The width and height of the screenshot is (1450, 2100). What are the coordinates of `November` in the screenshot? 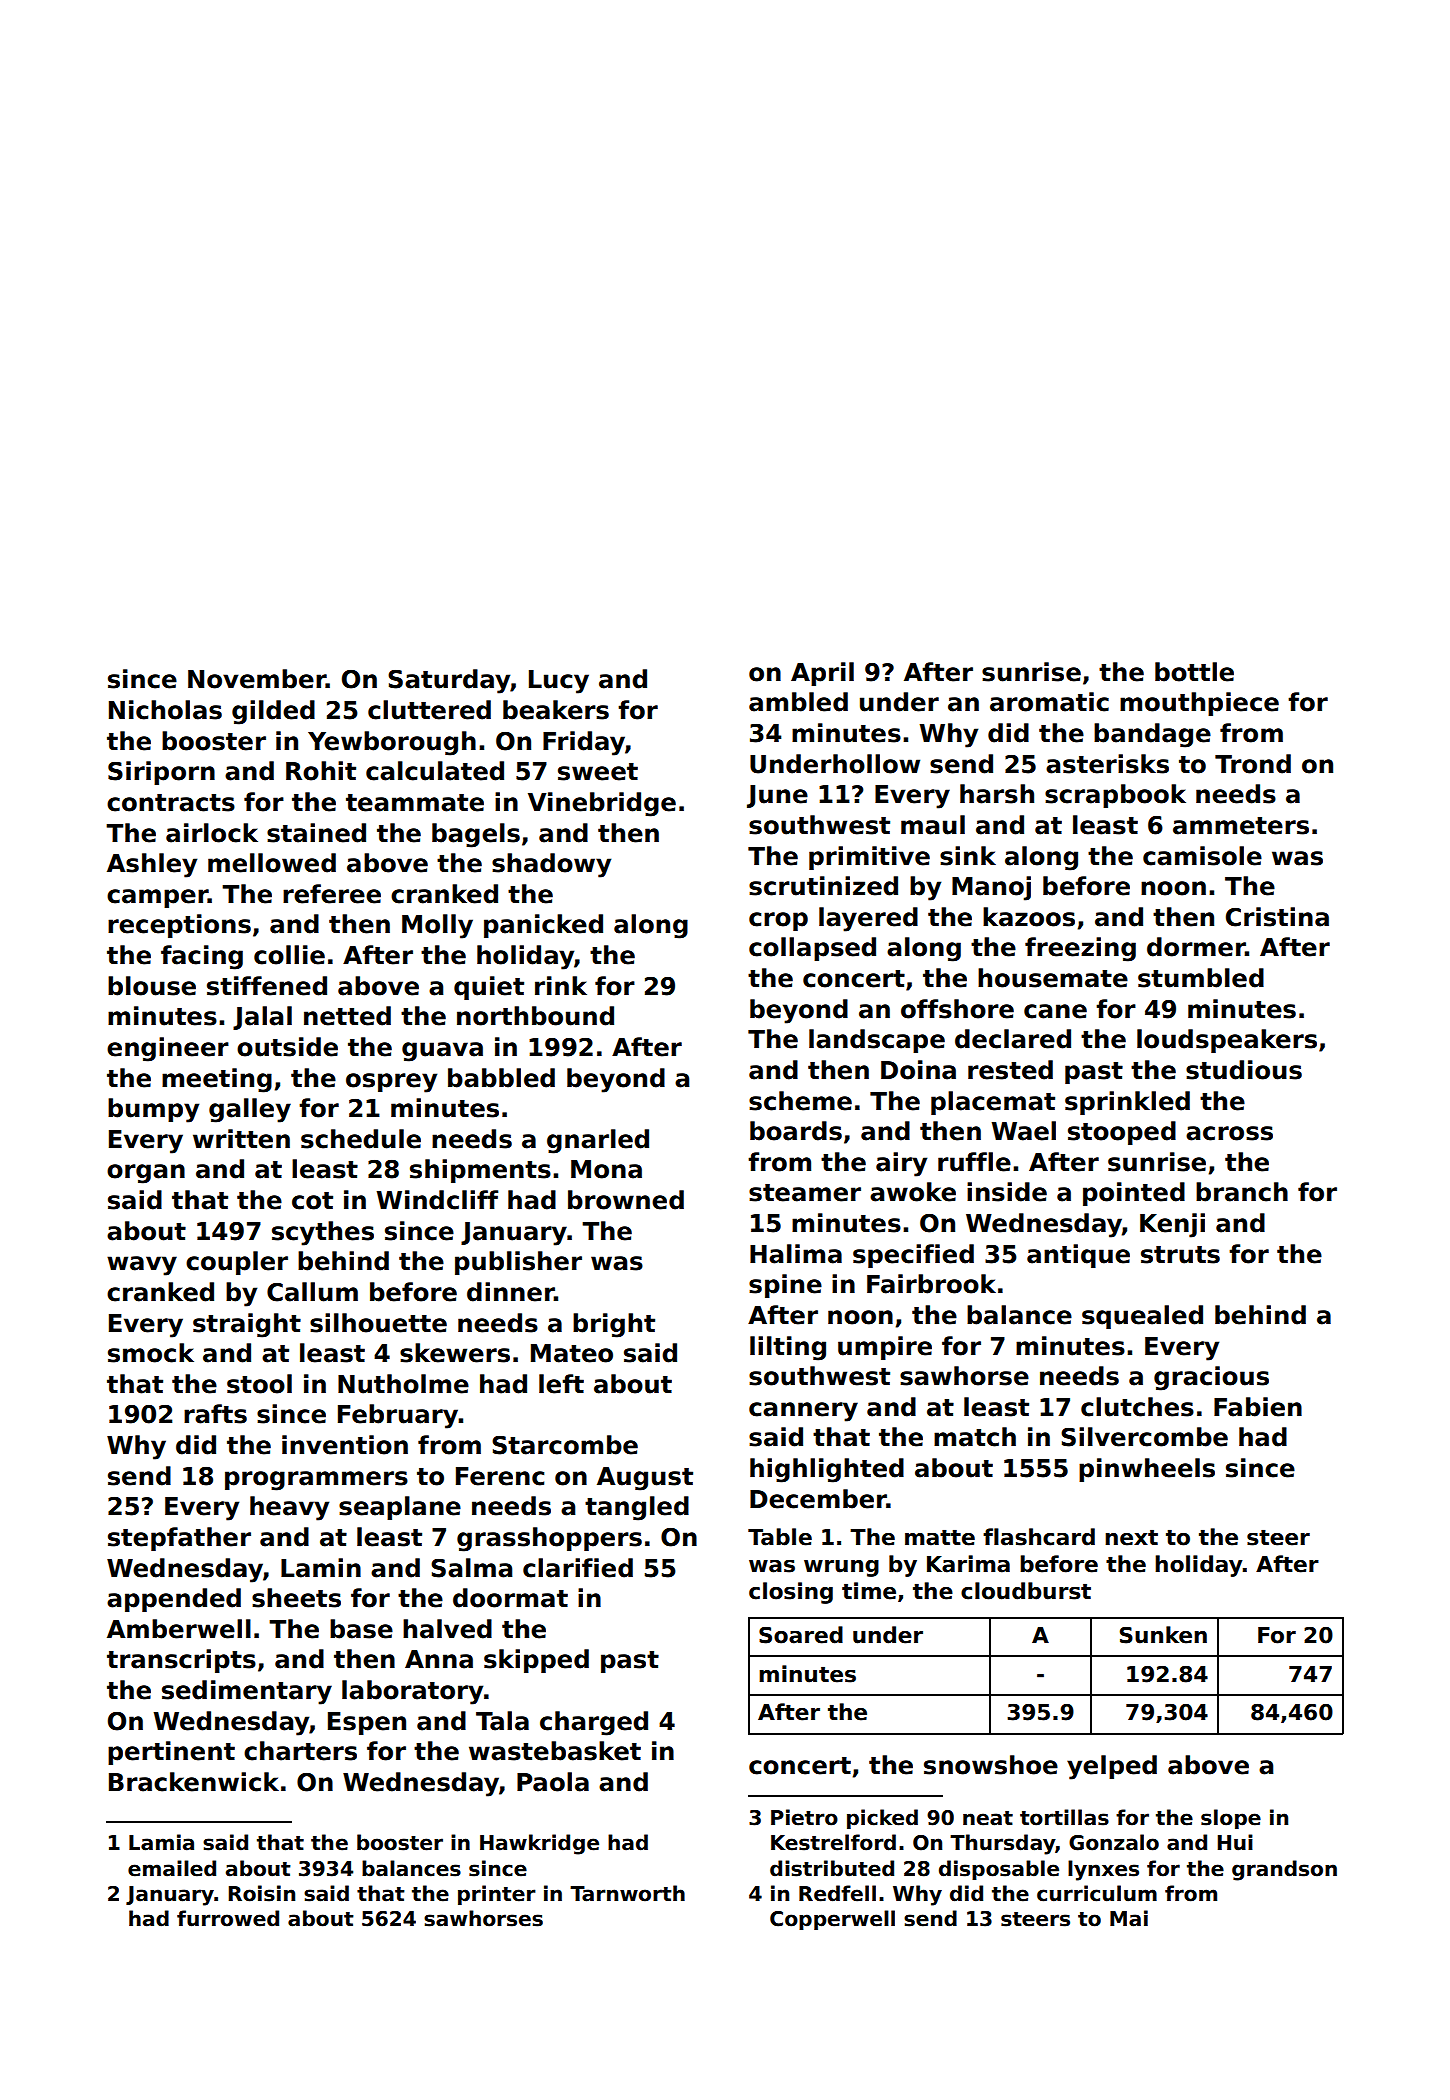 It's located at (257, 679).
